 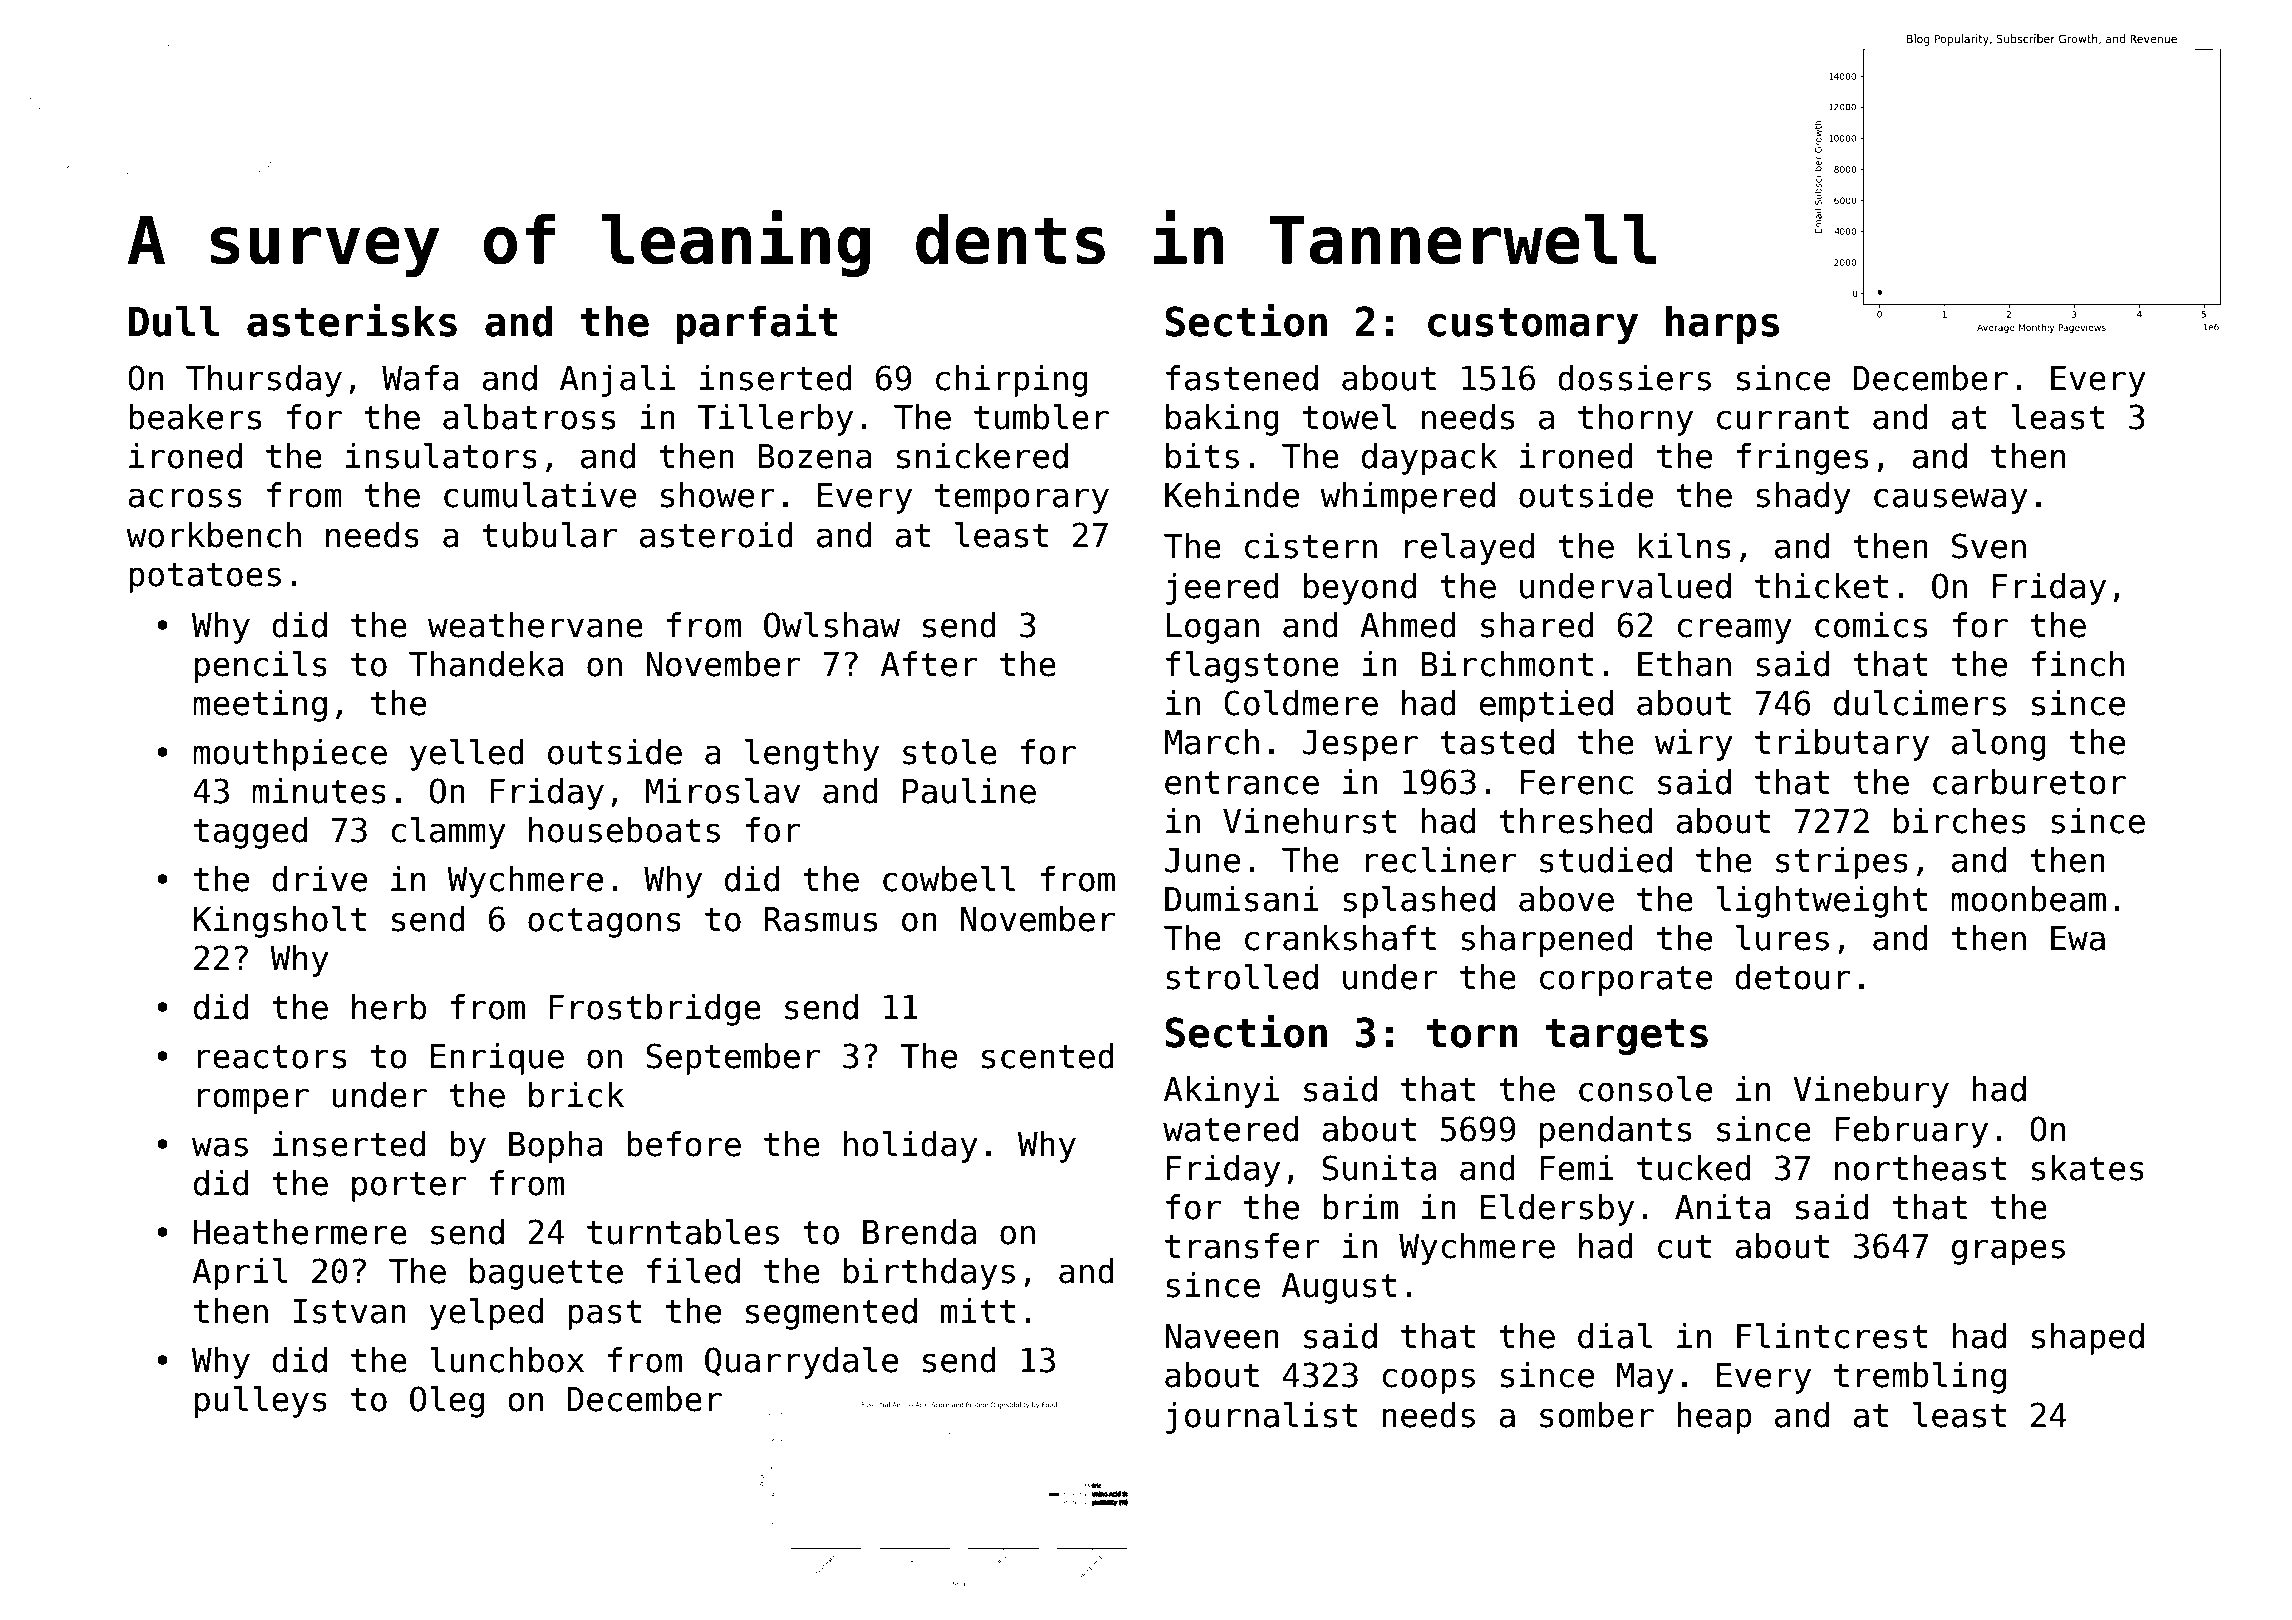 What do you see at coordinates (1222, 589) in the screenshot?
I see `jeered` at bounding box center [1222, 589].
